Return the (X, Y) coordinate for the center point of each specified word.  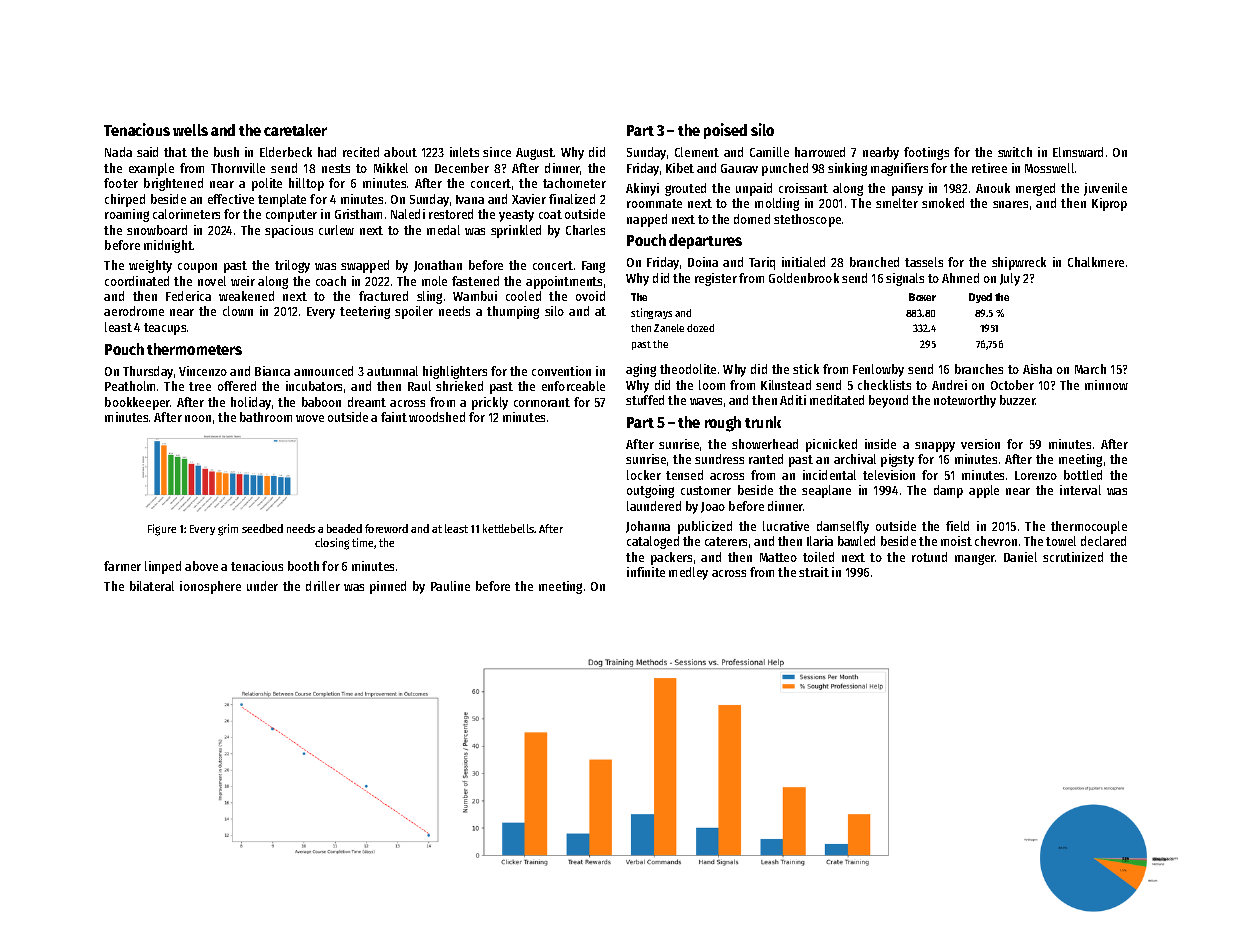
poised (725, 131)
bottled (1083, 475)
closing (332, 544)
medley (688, 573)
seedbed (262, 528)
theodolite (688, 369)
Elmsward (1078, 152)
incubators (314, 386)
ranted (766, 459)
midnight (168, 246)
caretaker (295, 130)
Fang (593, 267)
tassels (924, 262)
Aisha (1037, 369)
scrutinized (1073, 557)
